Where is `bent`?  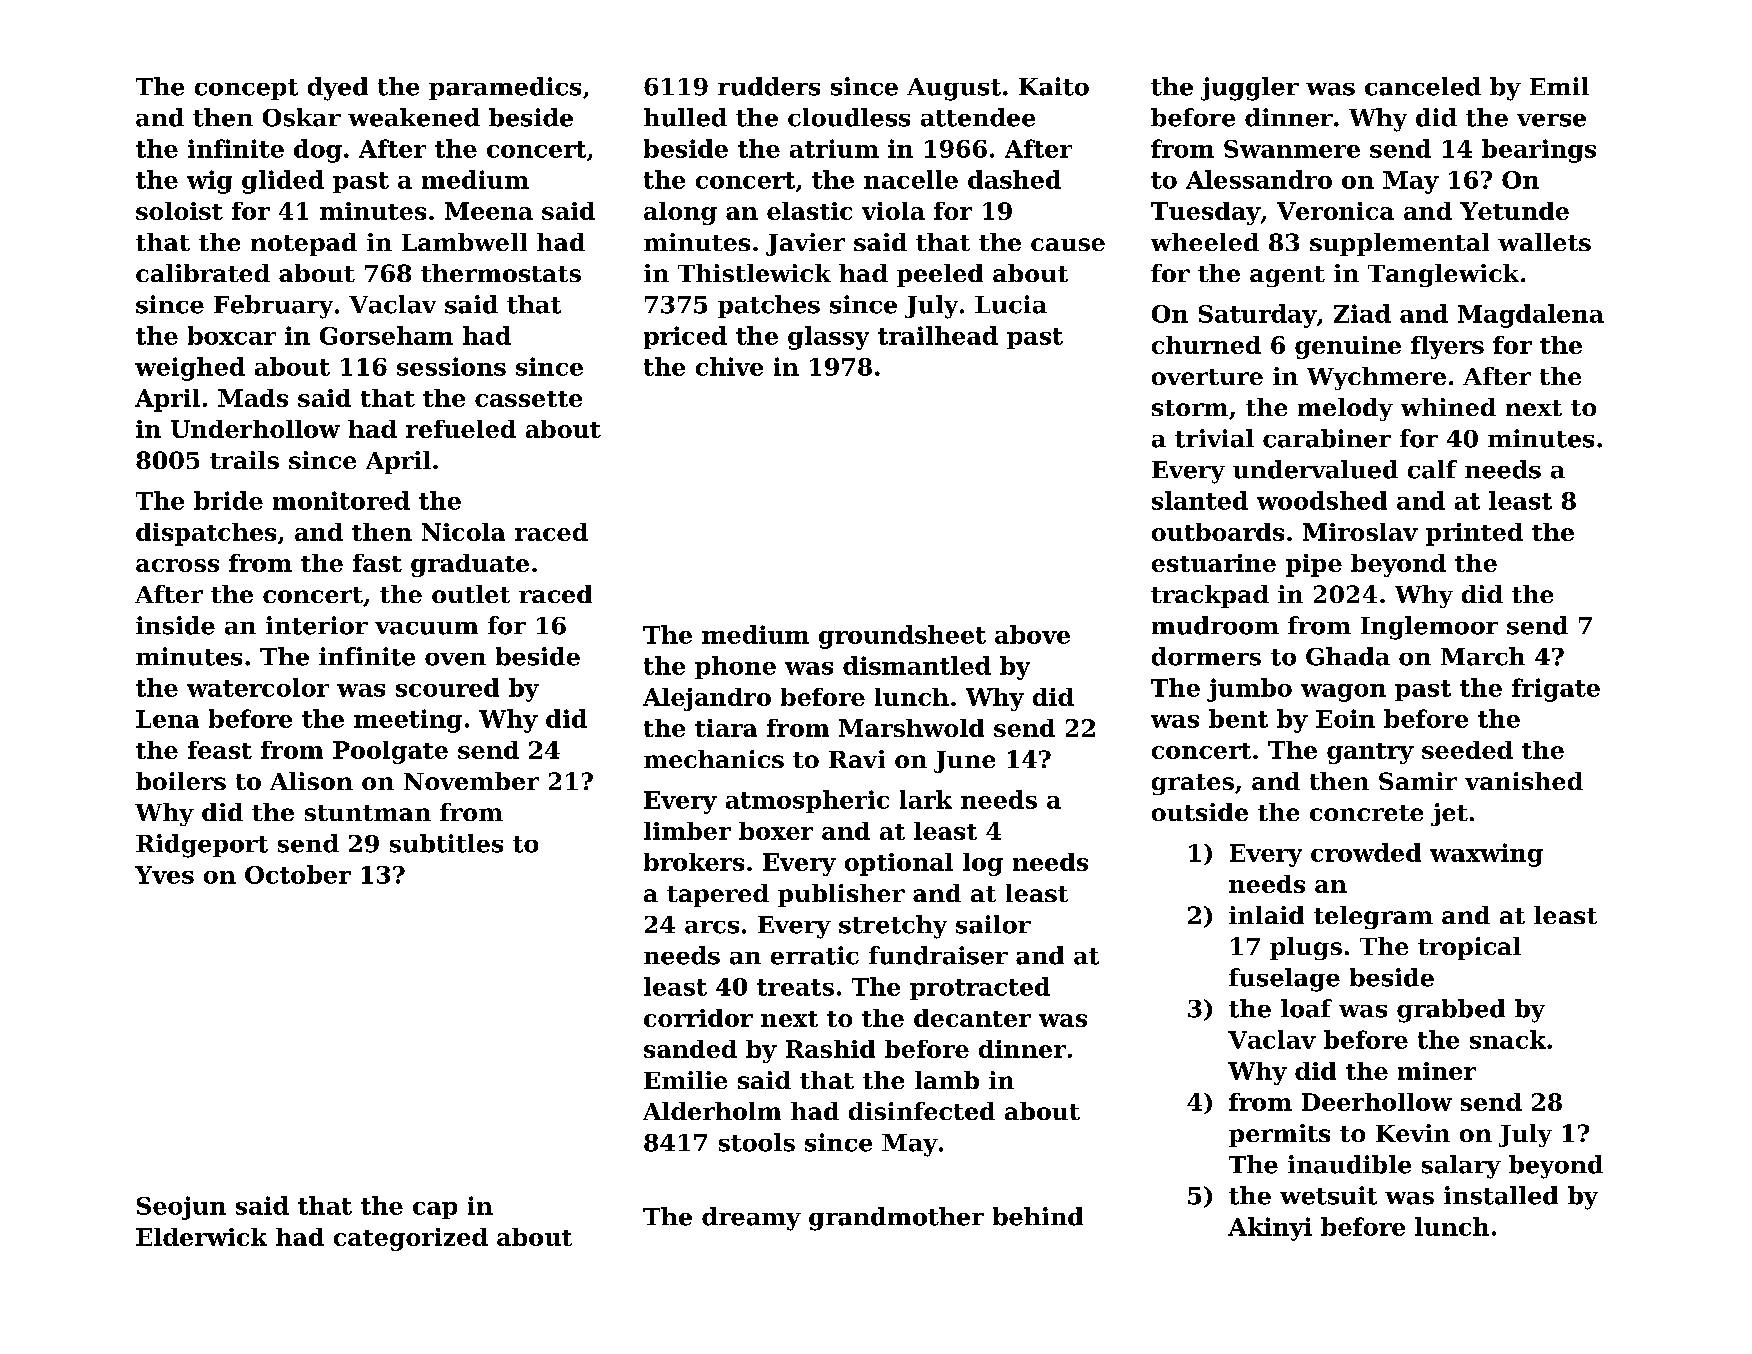 bent is located at coordinates (1238, 718).
